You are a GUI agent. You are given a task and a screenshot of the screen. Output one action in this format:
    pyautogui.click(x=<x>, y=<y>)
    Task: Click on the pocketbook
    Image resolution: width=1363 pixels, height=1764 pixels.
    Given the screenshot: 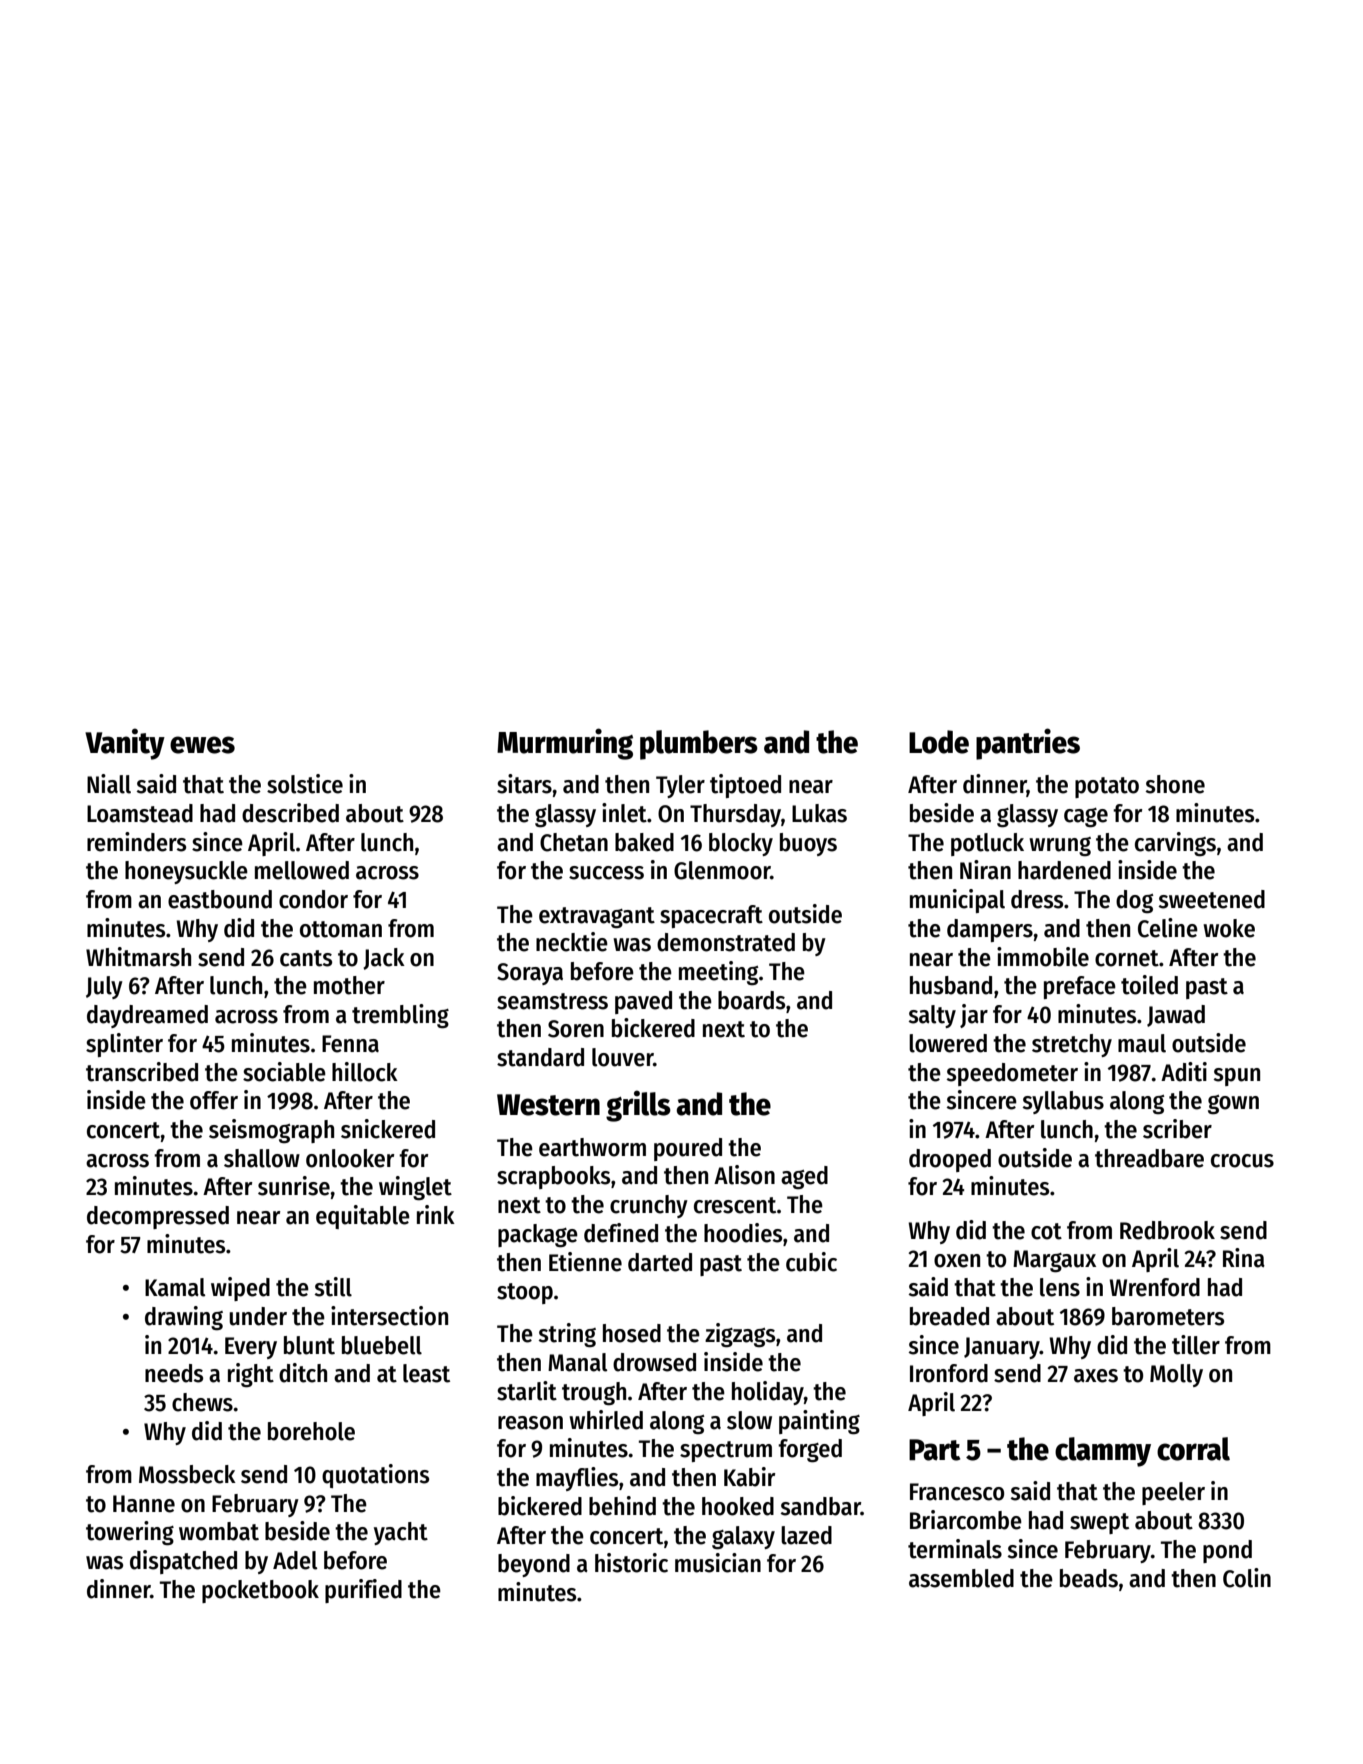 What is the action you would take?
    pyautogui.click(x=260, y=1591)
